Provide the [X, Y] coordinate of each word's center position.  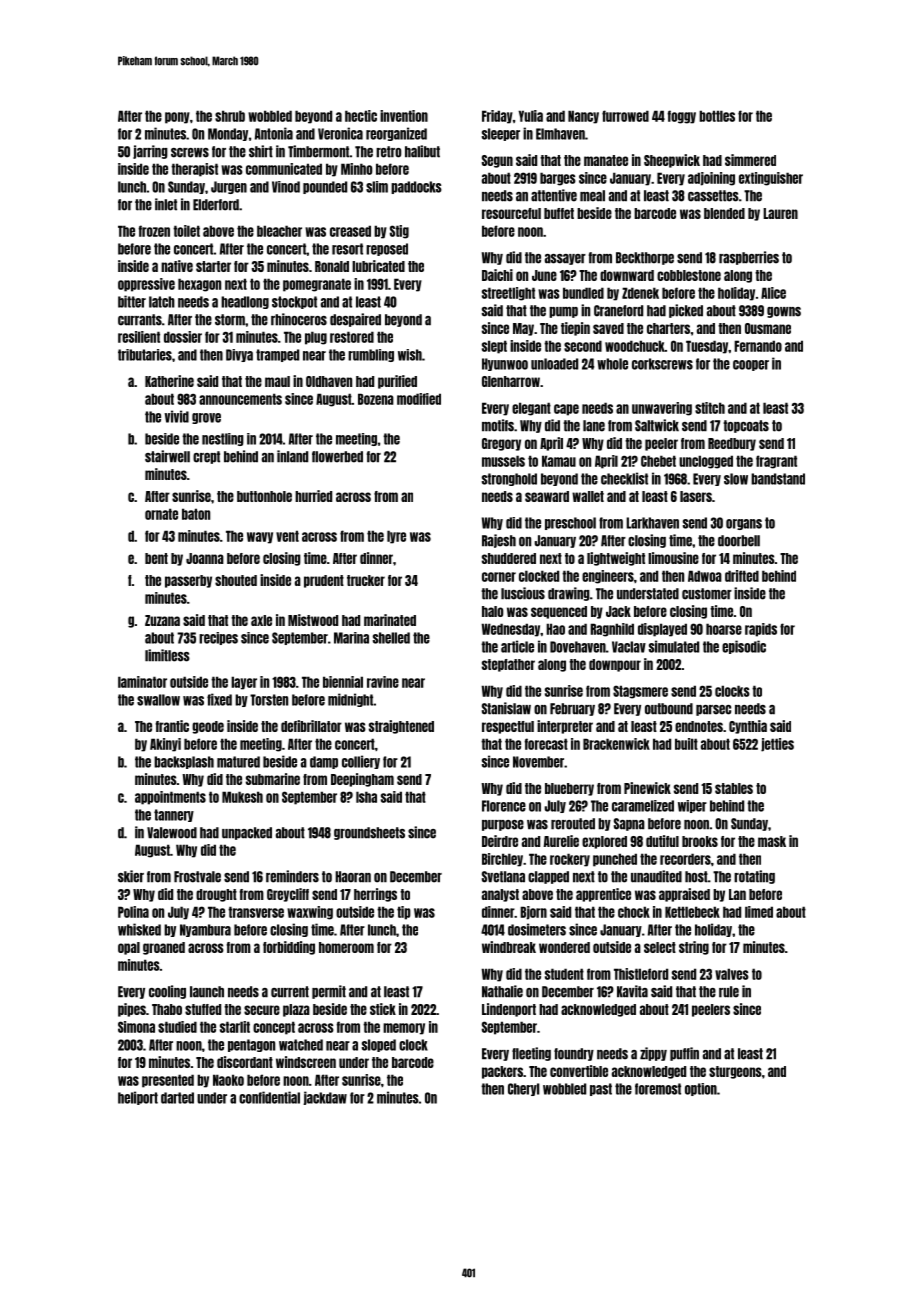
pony [177, 118]
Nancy [583, 117]
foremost [658, 1089]
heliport [138, 1098]
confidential [269, 1097]
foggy [681, 117]
